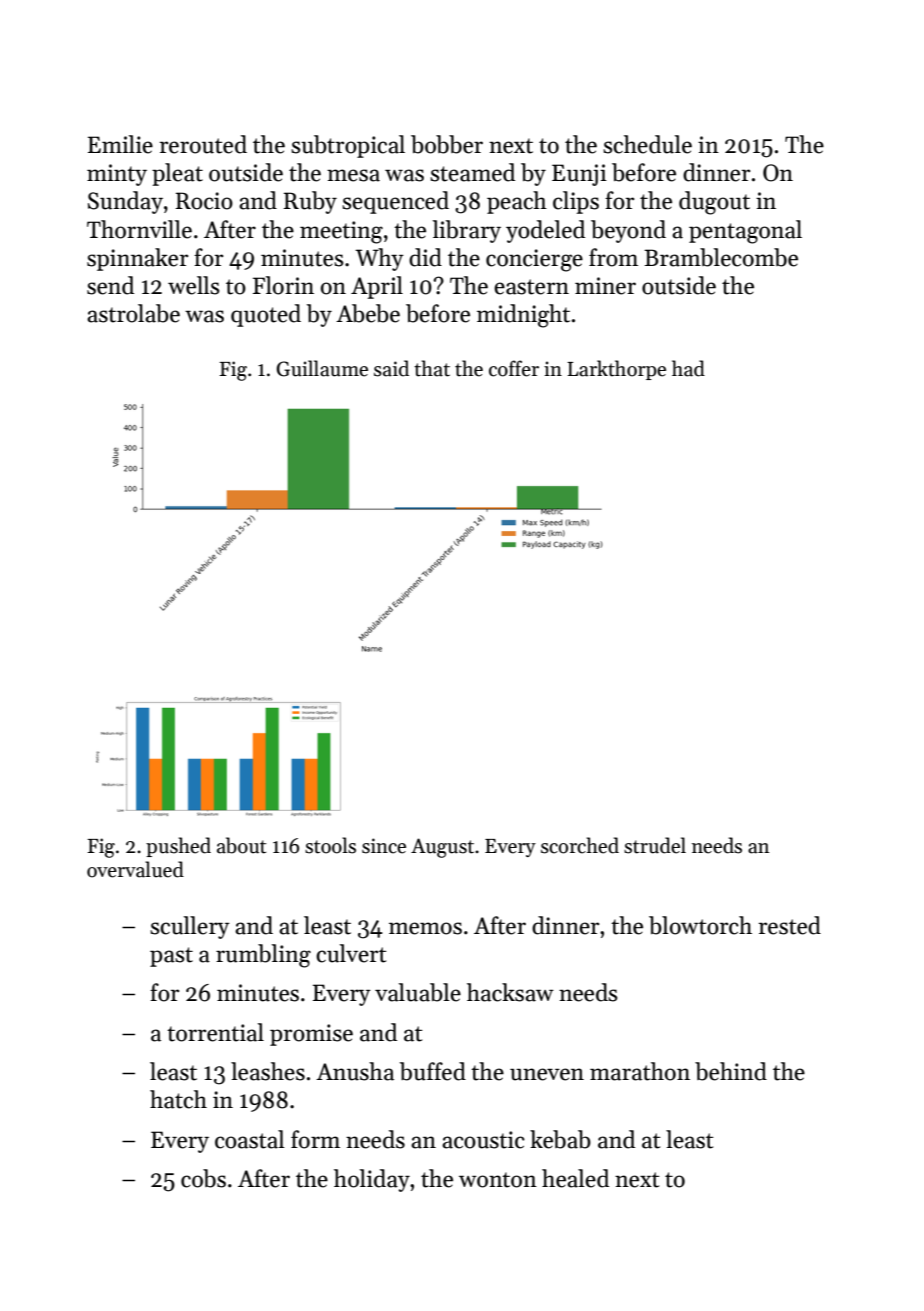 Image resolution: width=924 pixels, height=1311 pixels. Describe the element at coordinates (190, 927) in the image. I see `scullery` at that location.
